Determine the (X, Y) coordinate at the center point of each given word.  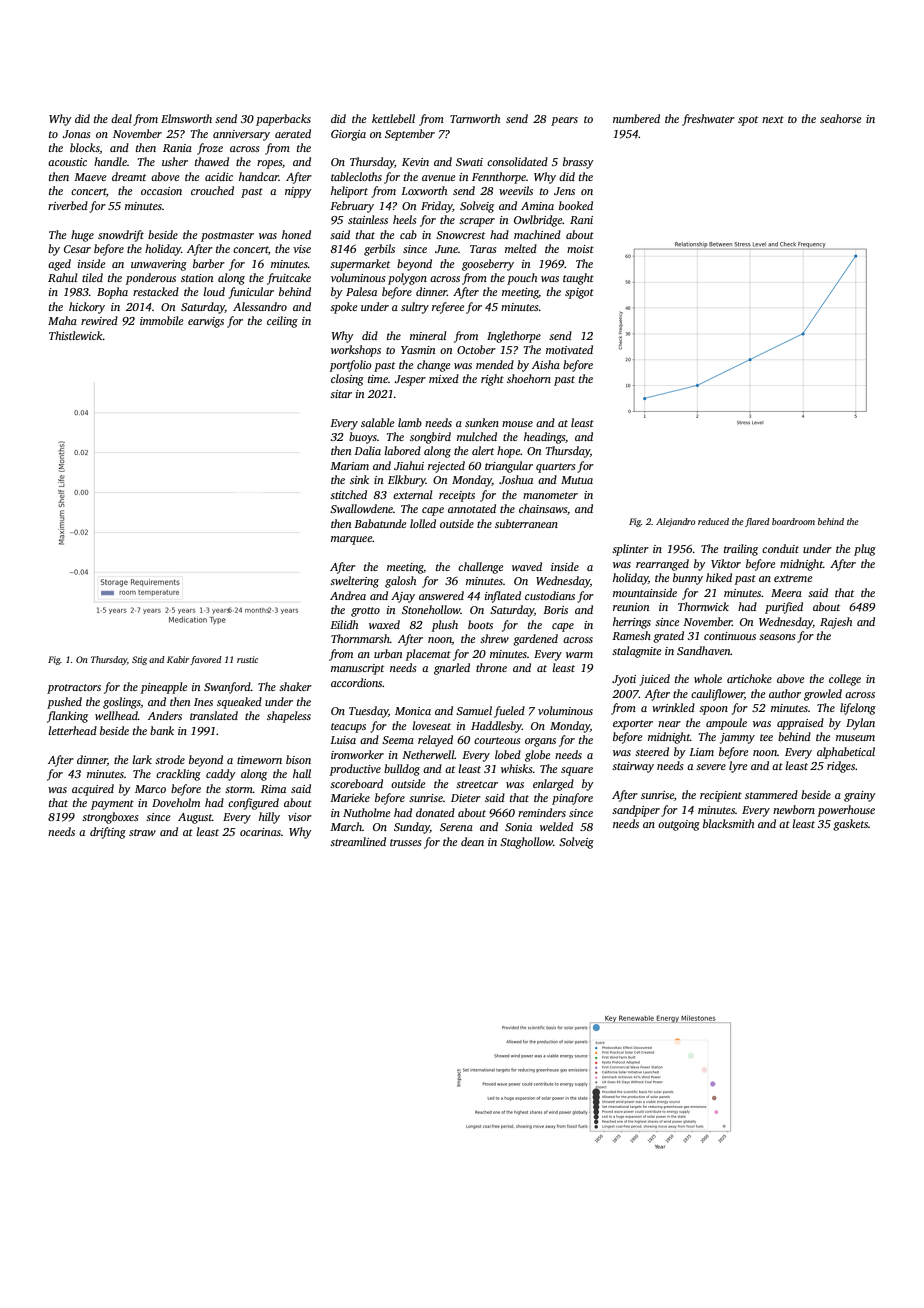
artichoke (749, 678)
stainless (368, 219)
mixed (444, 378)
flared (757, 522)
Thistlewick (76, 335)
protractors (74, 689)
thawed (212, 161)
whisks (516, 768)
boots (480, 624)
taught (578, 279)
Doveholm (176, 802)
